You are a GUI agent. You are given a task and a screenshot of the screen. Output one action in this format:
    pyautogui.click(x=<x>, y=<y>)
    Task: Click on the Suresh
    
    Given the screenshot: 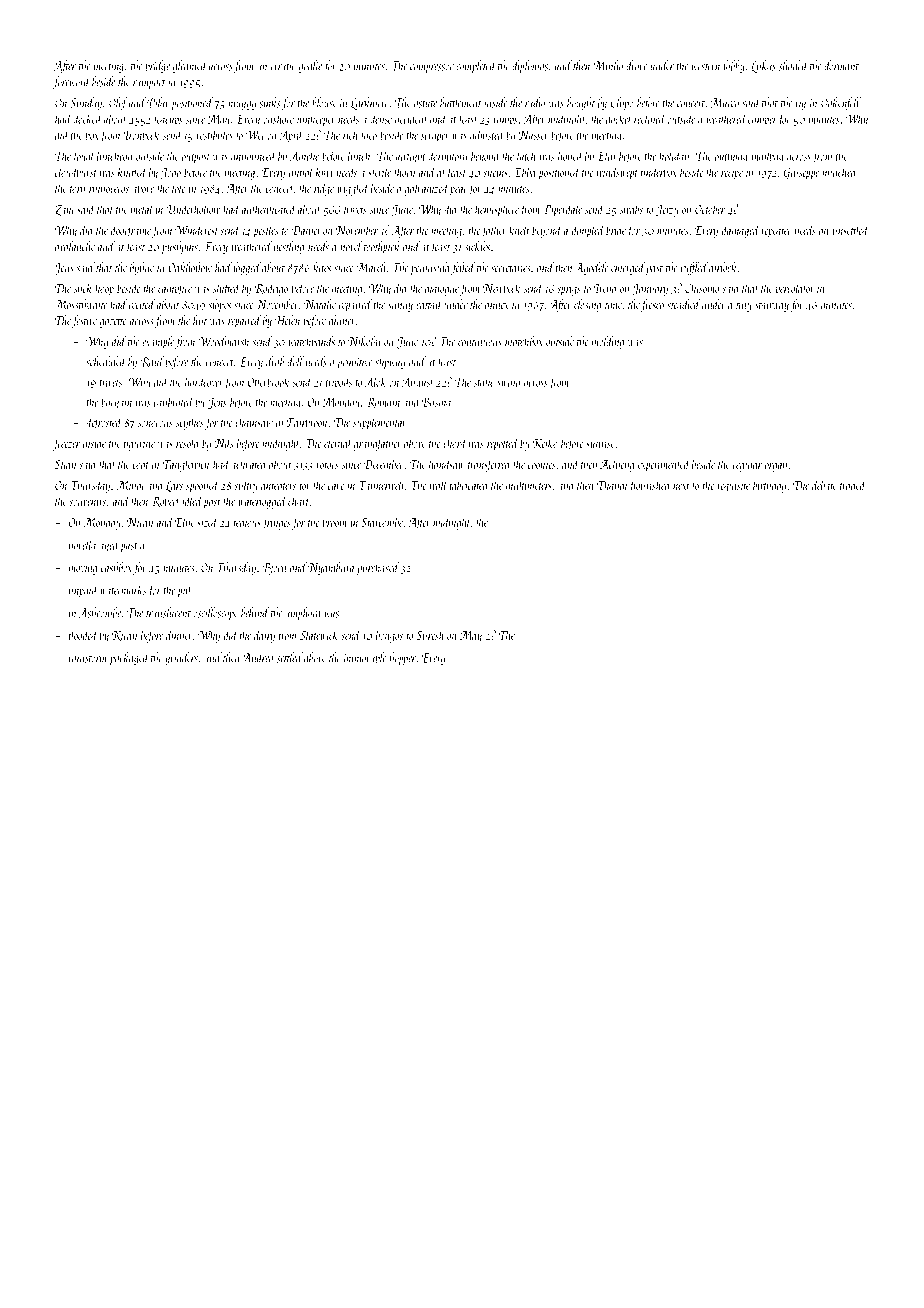 What is the action you would take?
    pyautogui.click(x=430, y=635)
